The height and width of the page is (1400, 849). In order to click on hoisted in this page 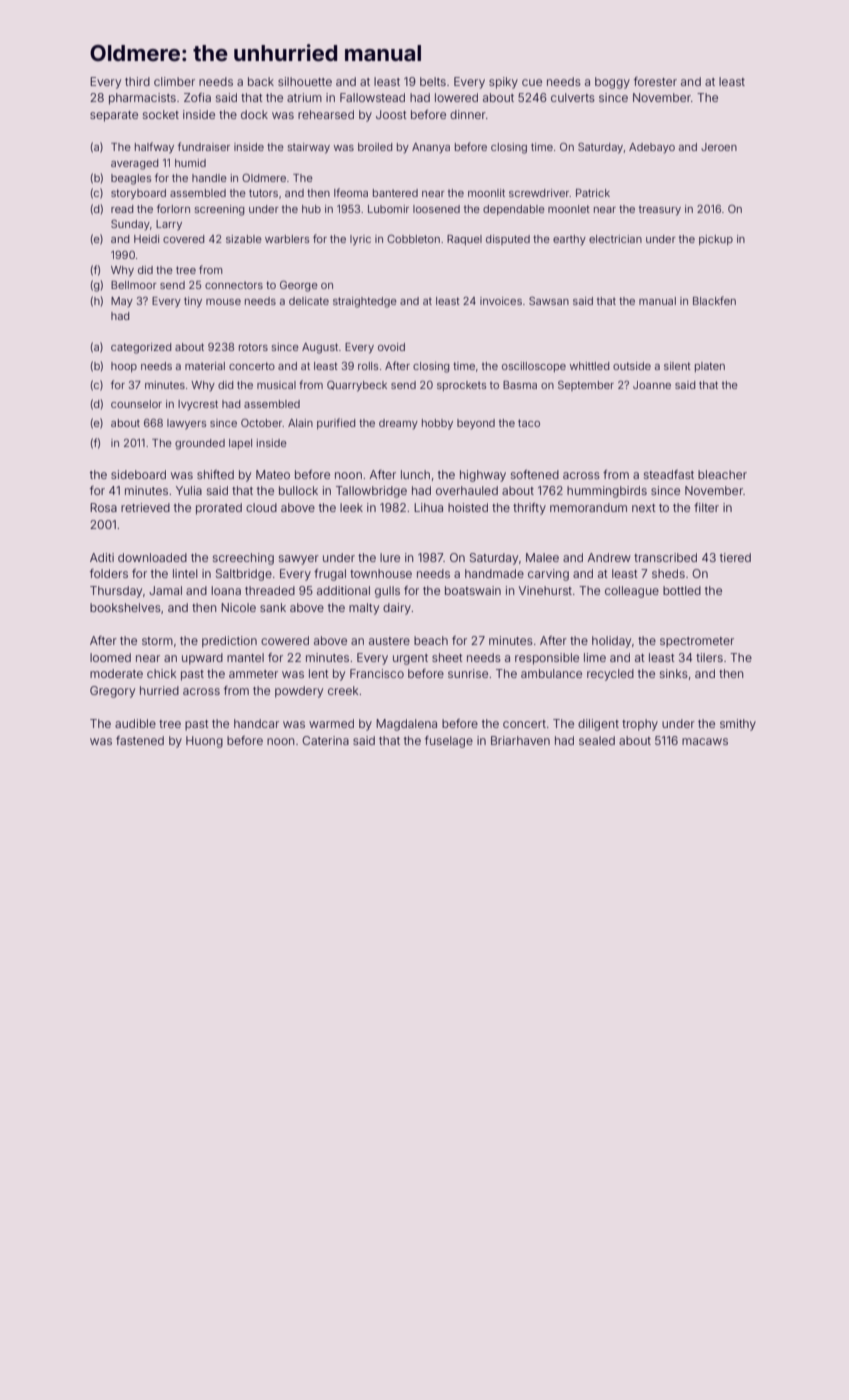, I will do `click(468, 507)`.
